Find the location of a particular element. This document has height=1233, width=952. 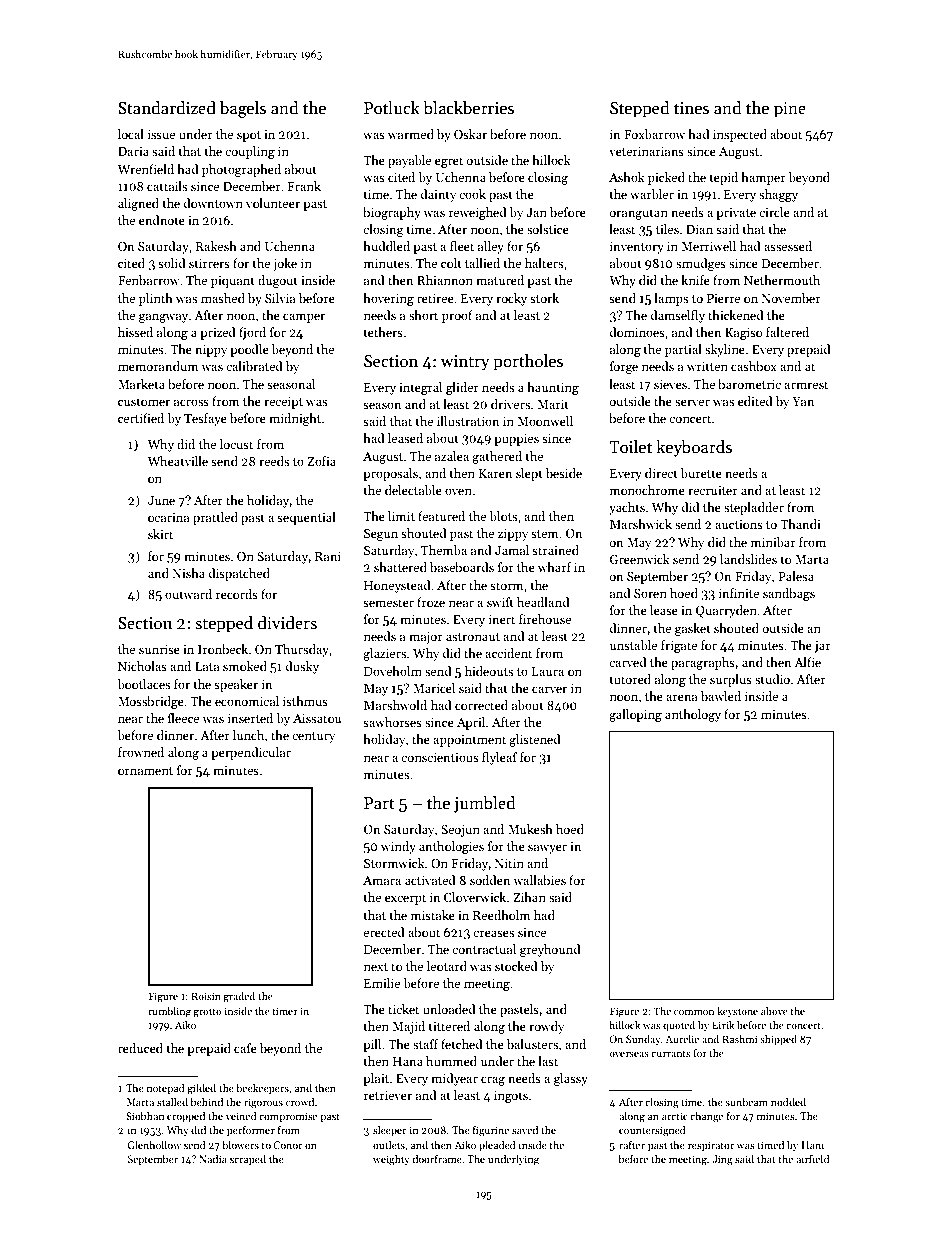

tepid is located at coordinates (724, 178).
